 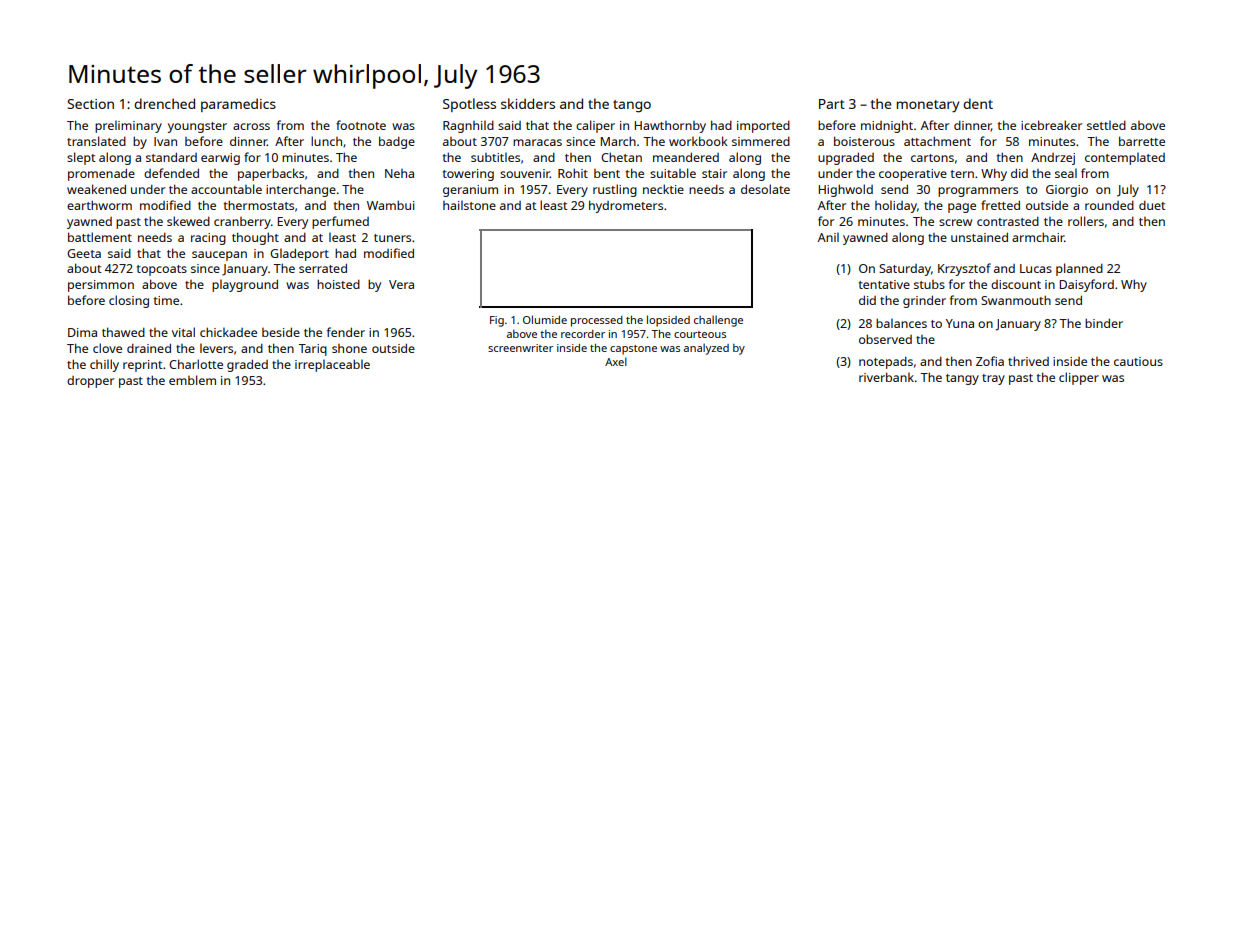 What do you see at coordinates (537, 142) in the document?
I see `maracas` at bounding box center [537, 142].
